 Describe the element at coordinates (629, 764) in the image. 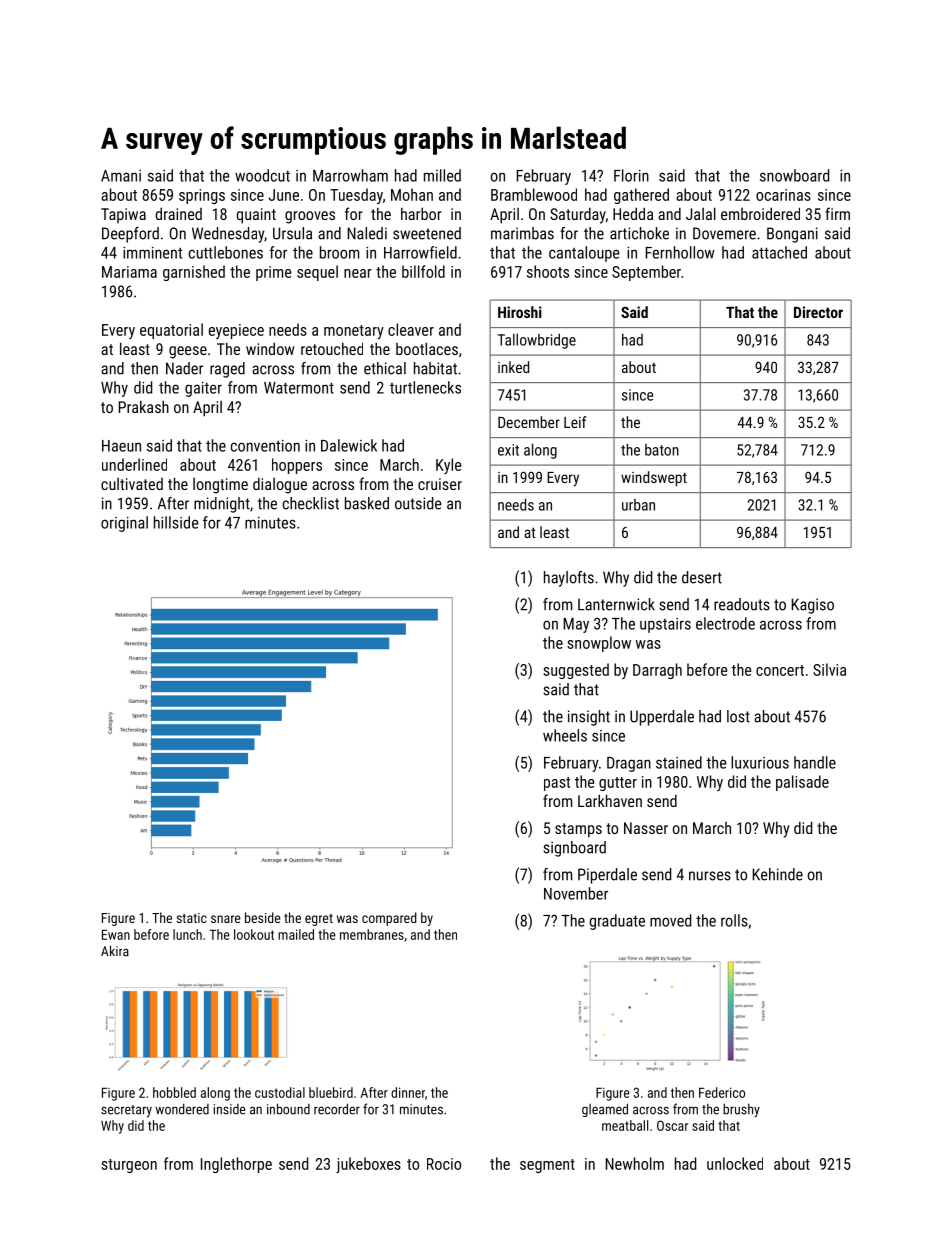

I see `Dragan` at that location.
